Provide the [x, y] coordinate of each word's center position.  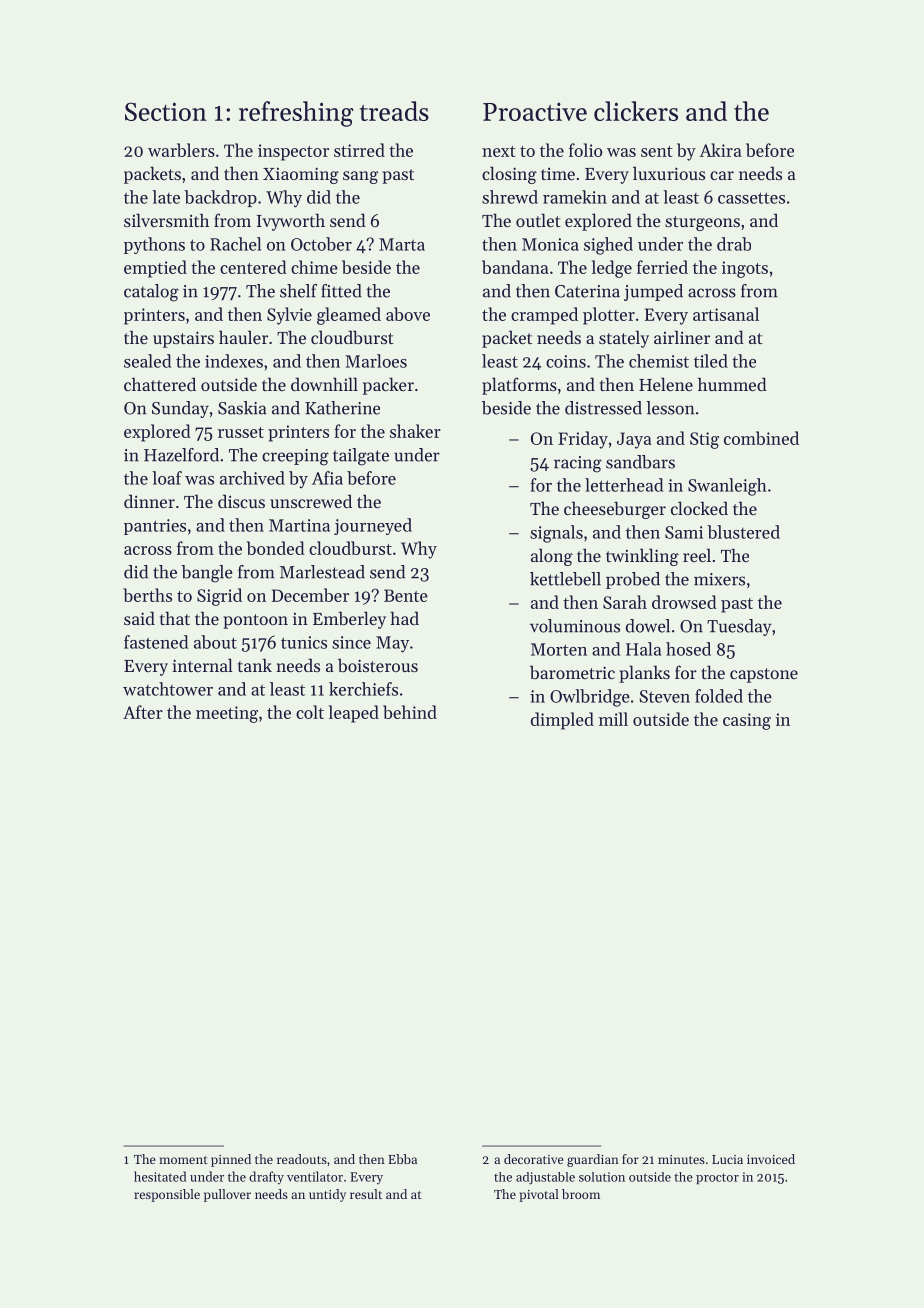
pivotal [539, 1195]
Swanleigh [727, 487]
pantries [155, 527]
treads [394, 111]
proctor [717, 1178]
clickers [636, 111]
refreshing [296, 114]
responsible [167, 1195]
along [552, 557]
